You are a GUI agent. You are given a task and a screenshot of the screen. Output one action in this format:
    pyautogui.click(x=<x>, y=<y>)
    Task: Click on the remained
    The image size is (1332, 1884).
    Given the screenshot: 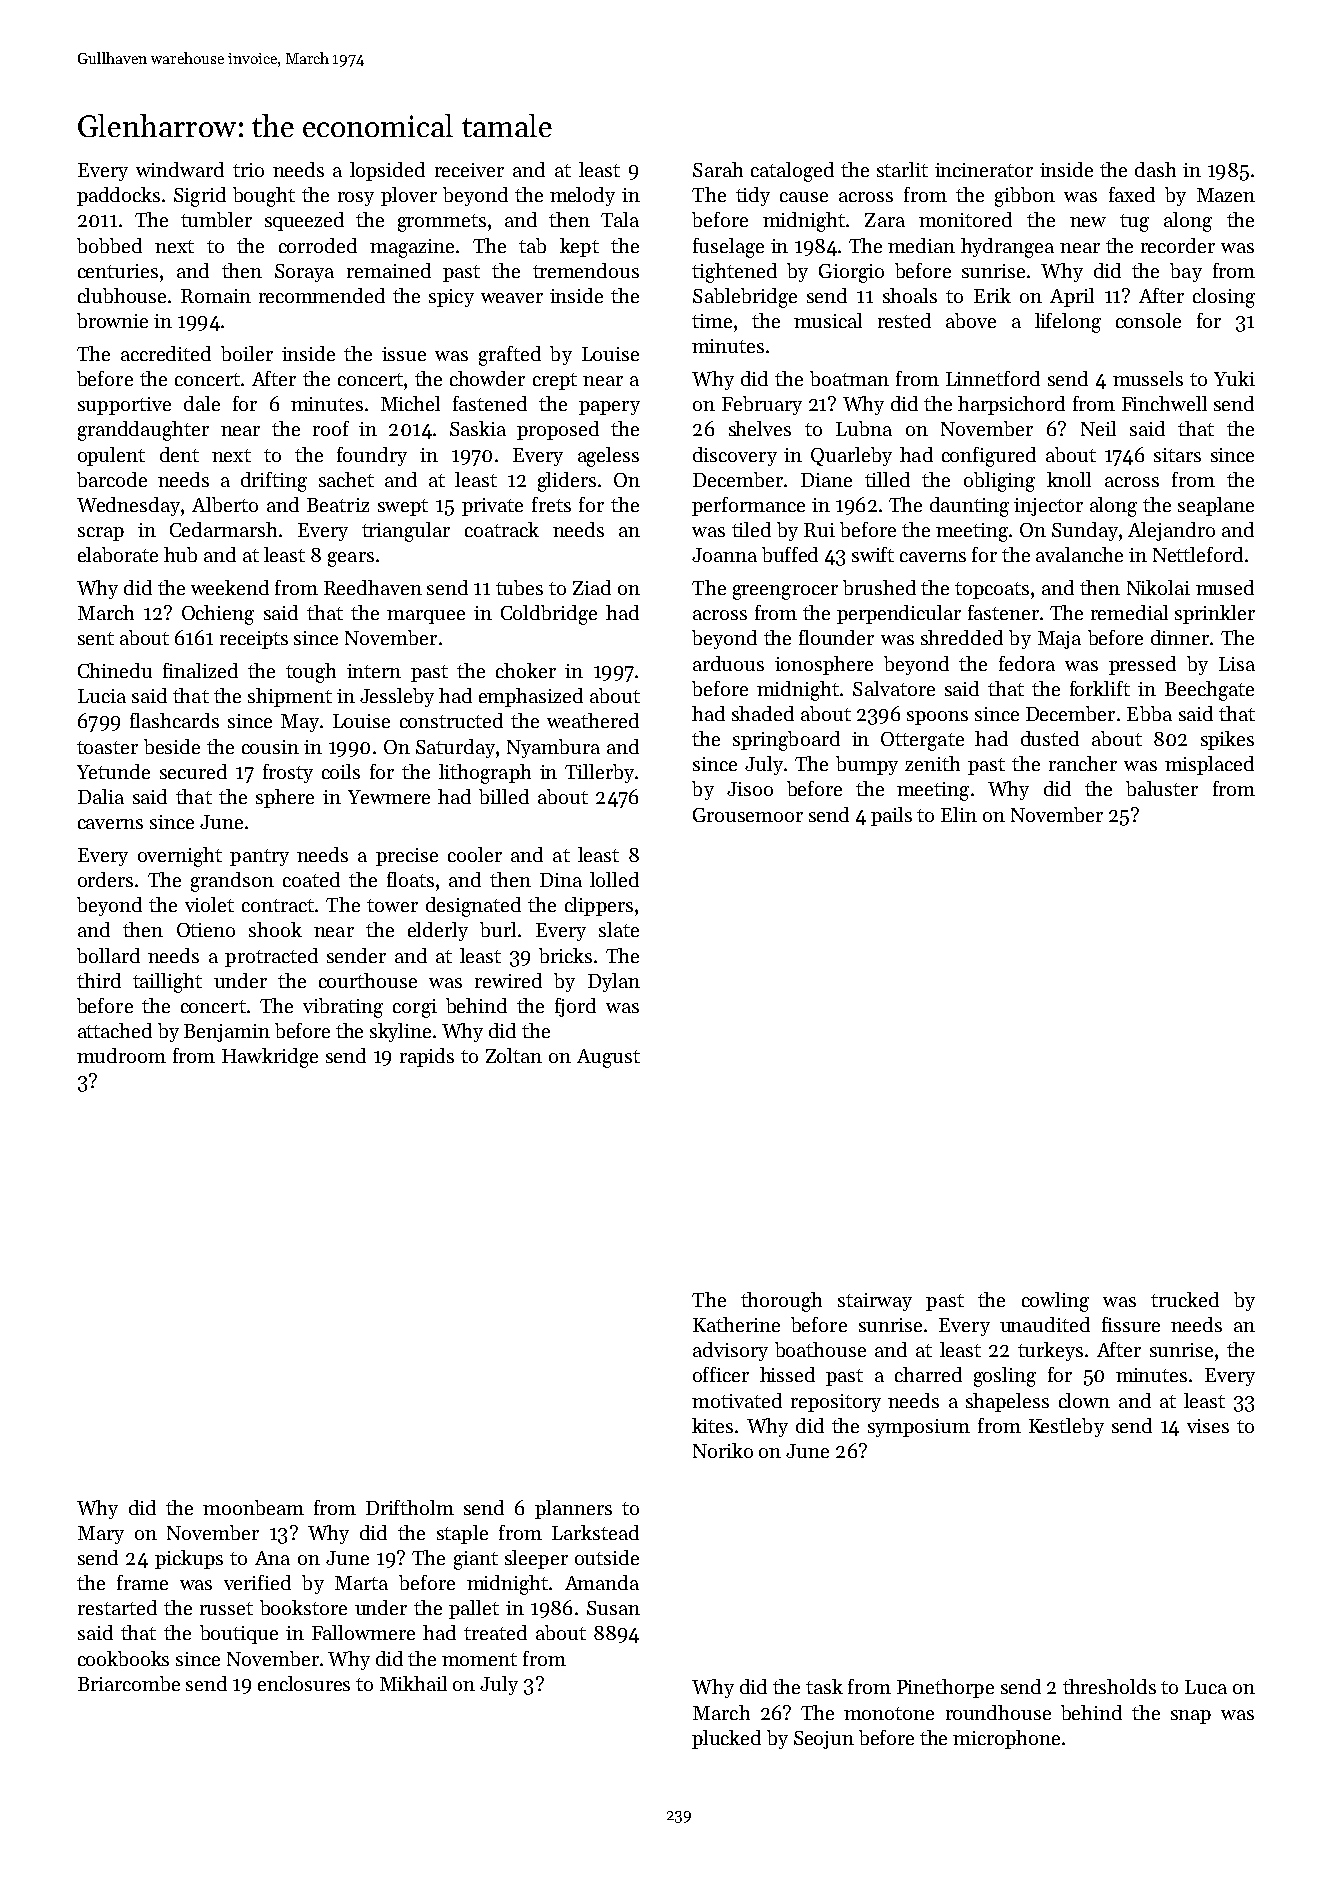 What is the action you would take?
    pyautogui.click(x=389, y=270)
